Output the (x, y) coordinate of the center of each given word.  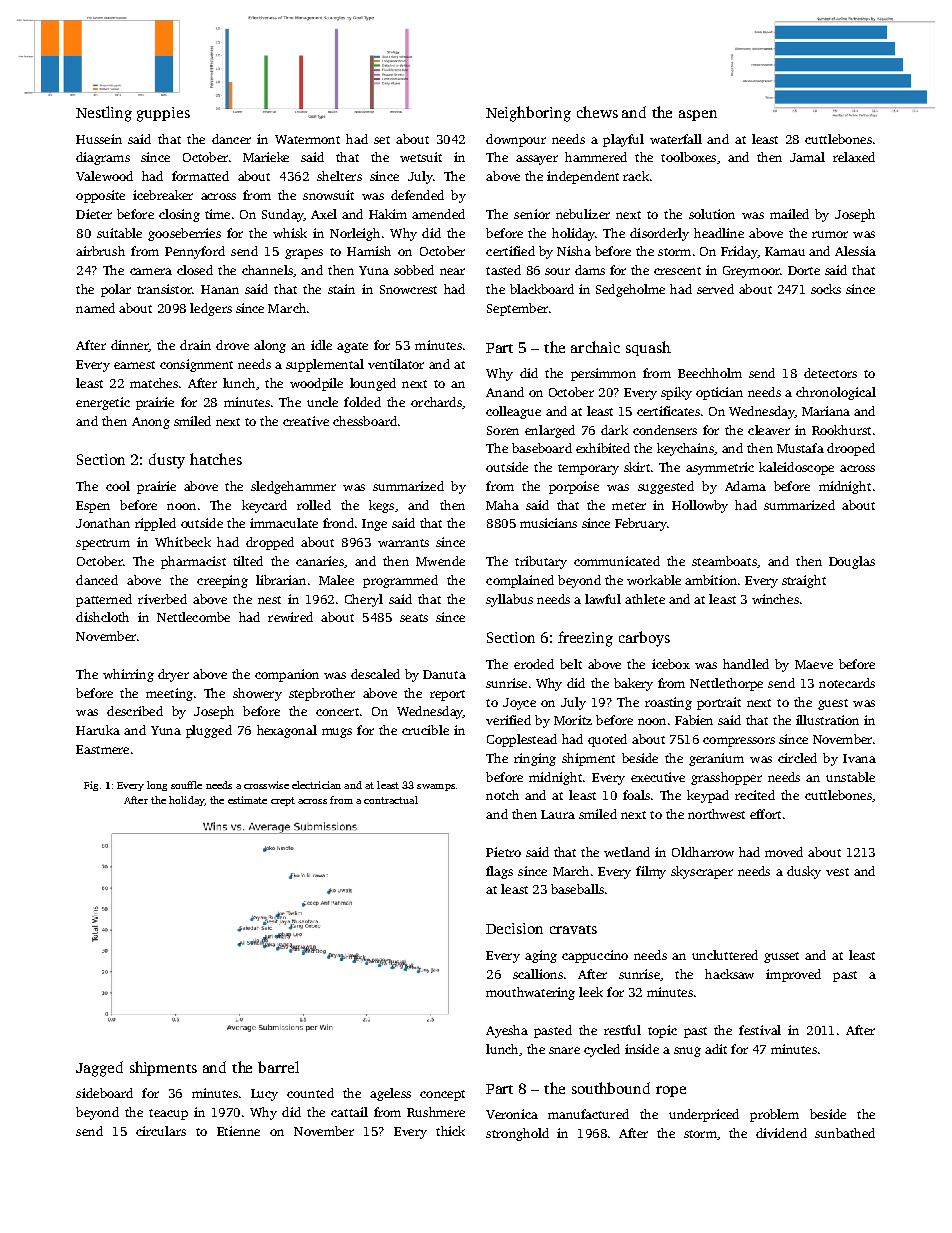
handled (746, 664)
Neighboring (528, 114)
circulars (161, 1131)
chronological (836, 393)
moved (784, 852)
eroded (534, 664)
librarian (281, 580)
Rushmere (436, 1112)
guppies (163, 114)
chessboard (365, 421)
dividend (781, 1133)
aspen (698, 115)
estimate (247, 800)
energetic (103, 403)
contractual (391, 800)
